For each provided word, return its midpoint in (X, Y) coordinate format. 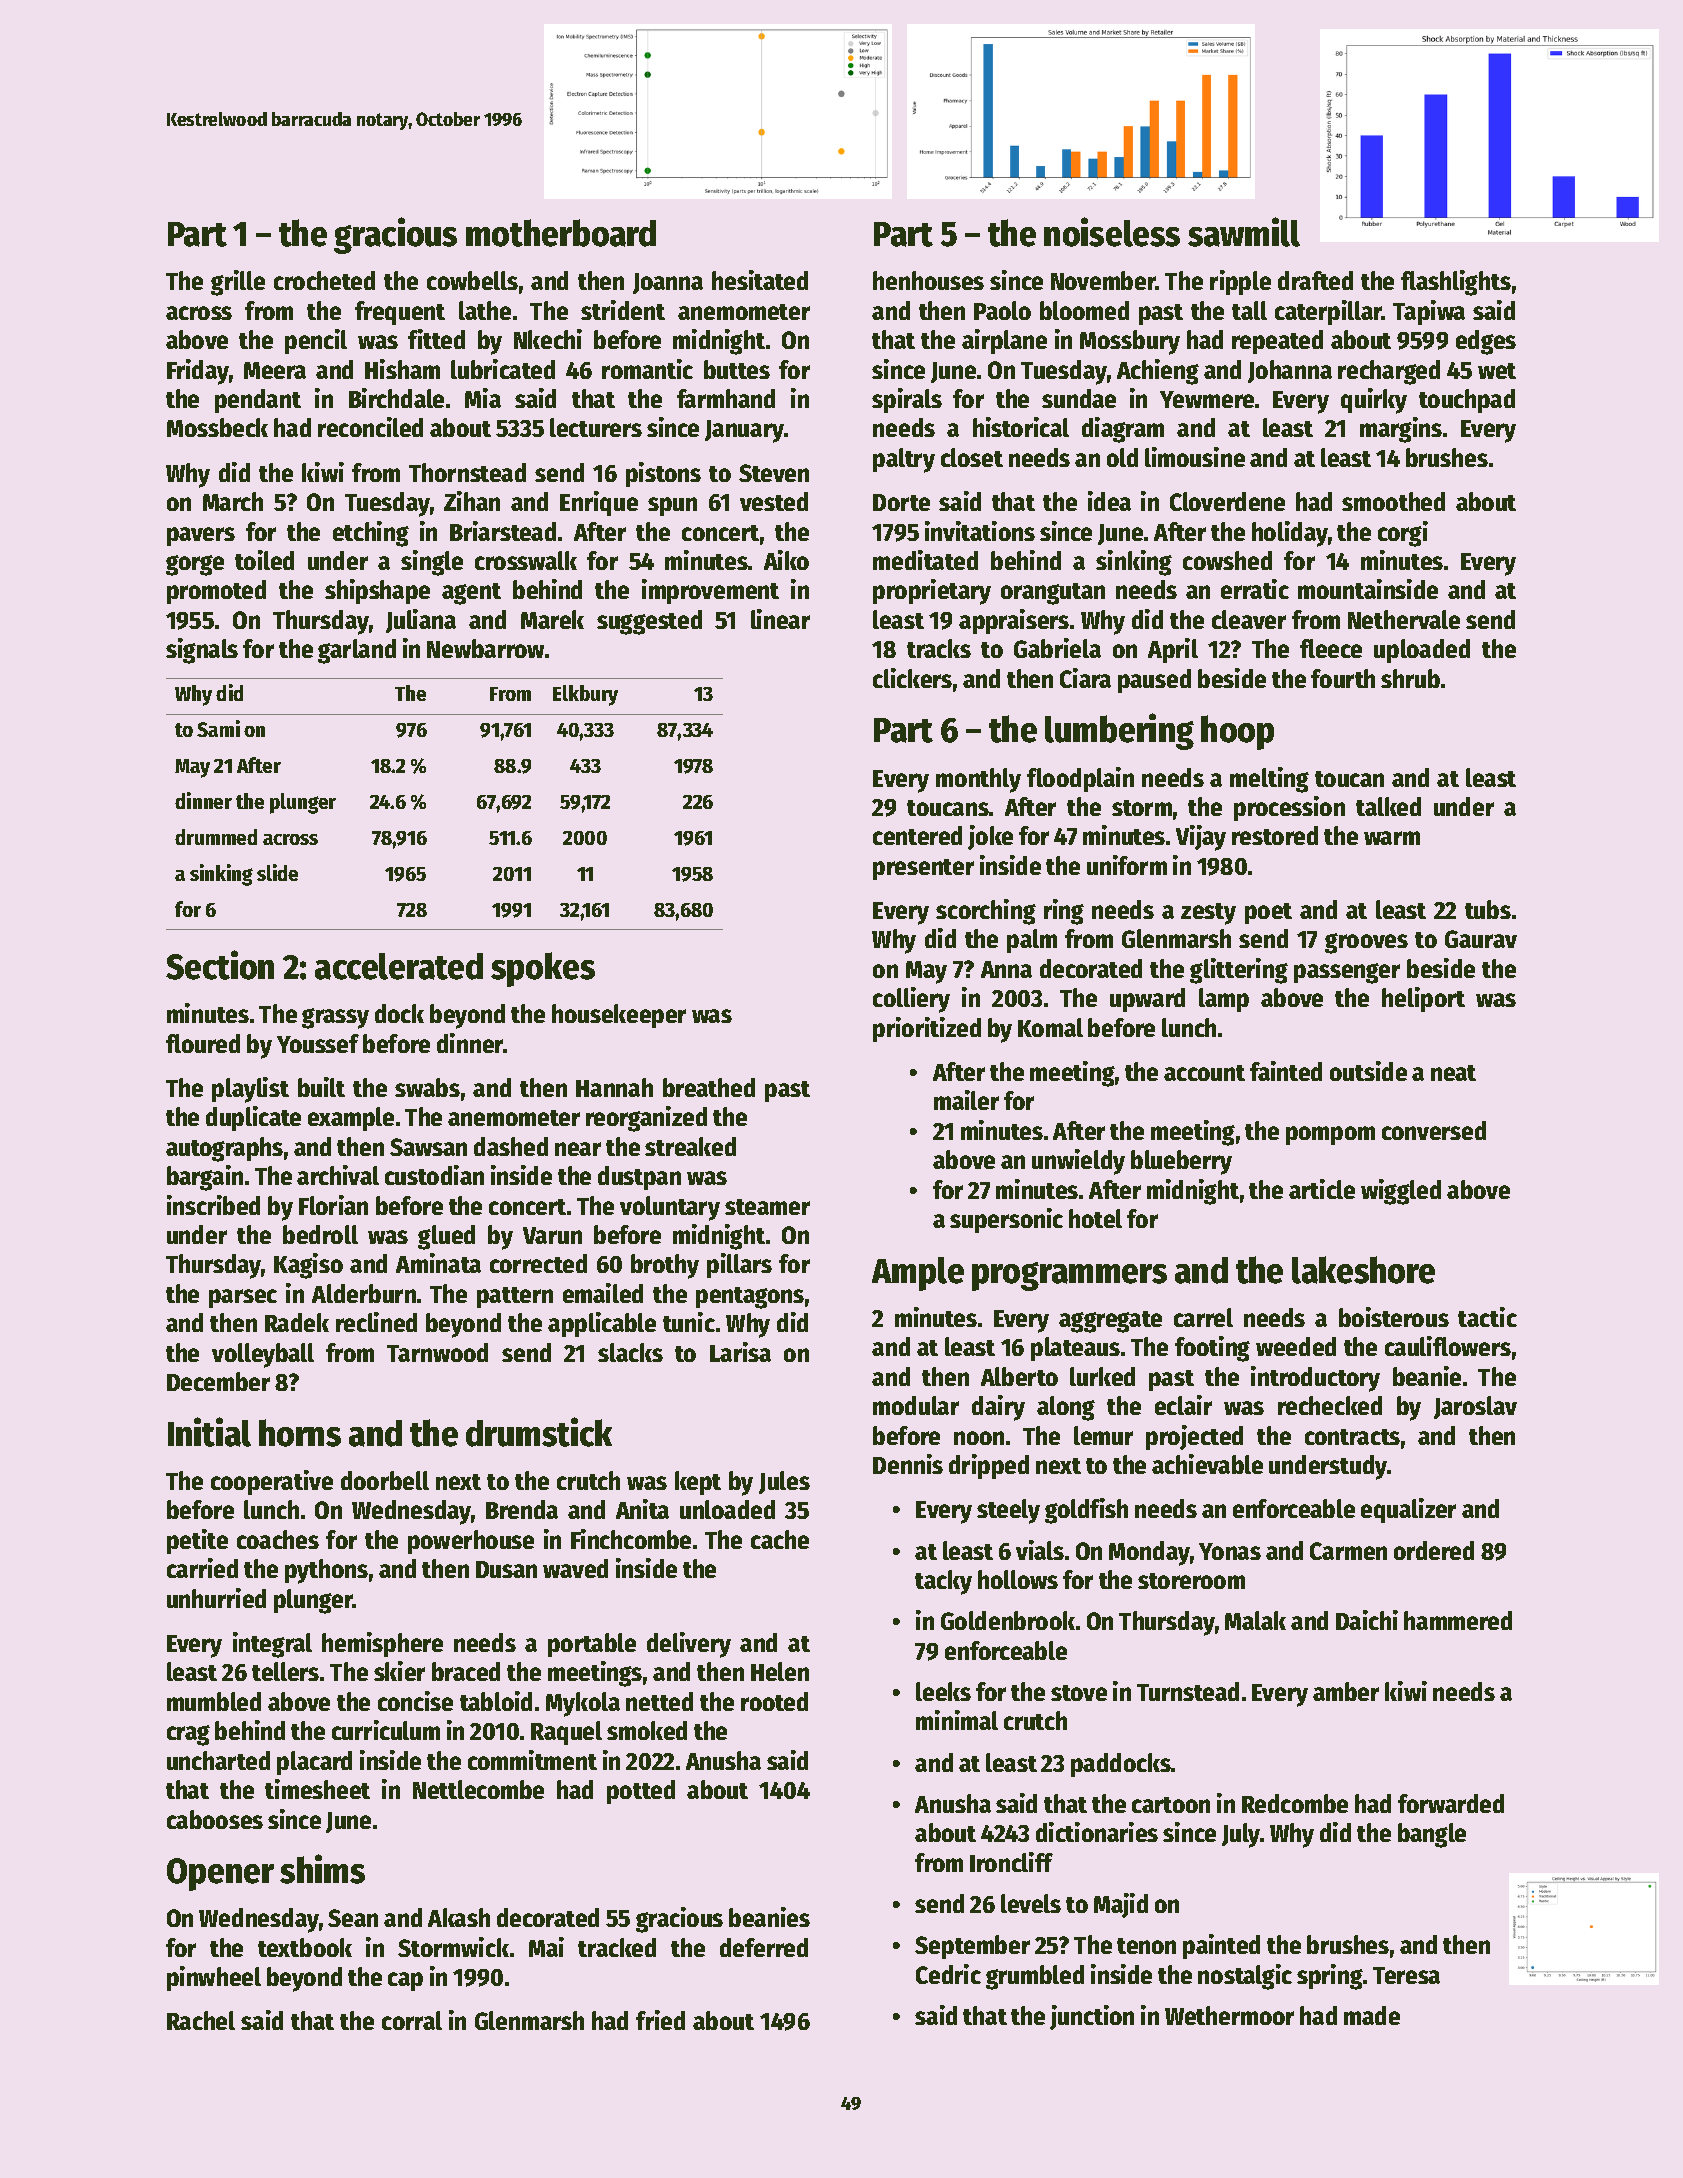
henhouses (928, 280)
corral (412, 2020)
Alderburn (364, 1293)
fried (660, 2020)
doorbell (385, 1480)
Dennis (908, 1464)
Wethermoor (1229, 2015)
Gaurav (1481, 939)
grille (238, 283)
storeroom (1191, 1581)
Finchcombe (631, 1539)
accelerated (399, 966)
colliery (911, 1000)
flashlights (1456, 283)
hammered (1458, 1620)
